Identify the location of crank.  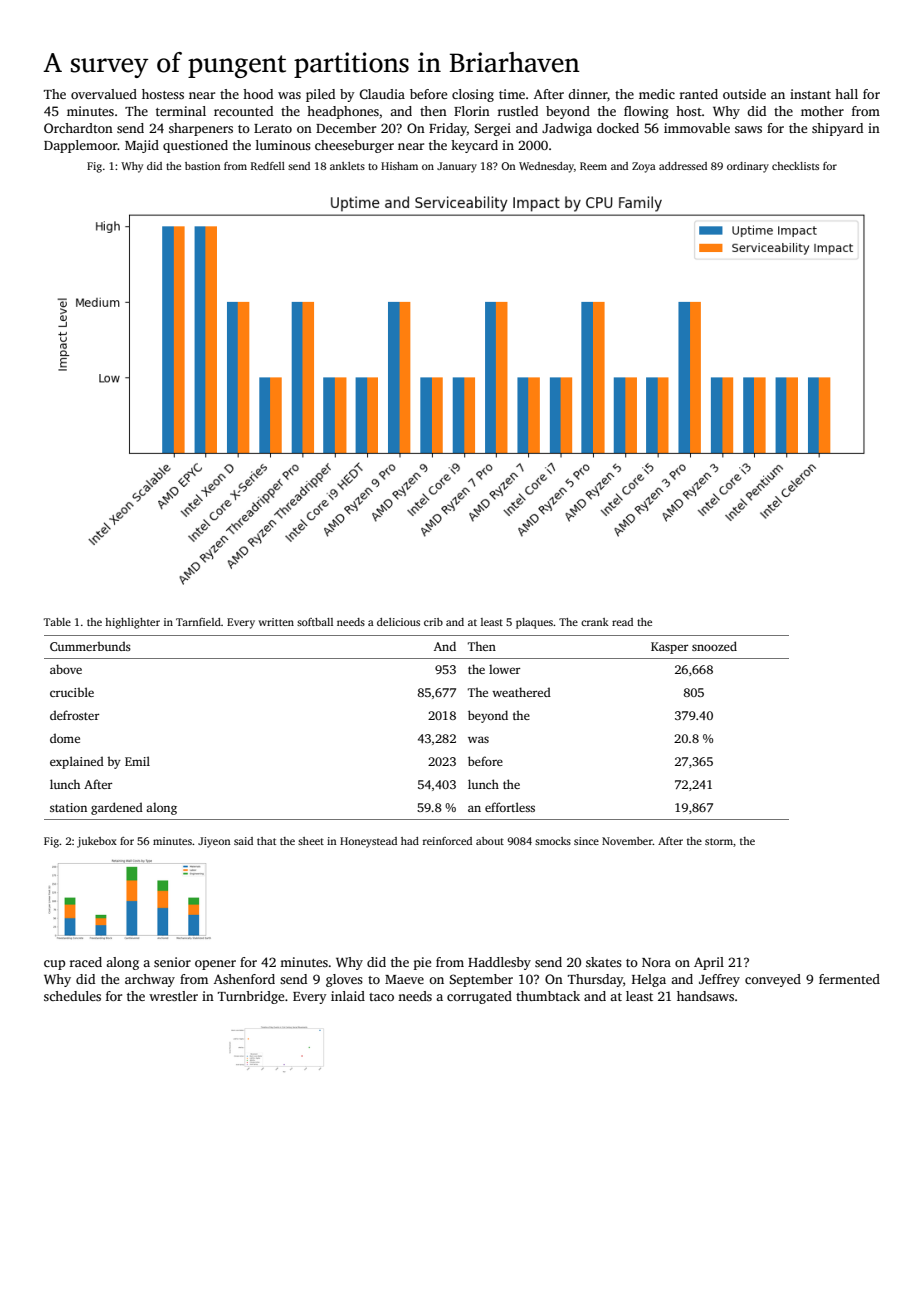
(595, 622).
